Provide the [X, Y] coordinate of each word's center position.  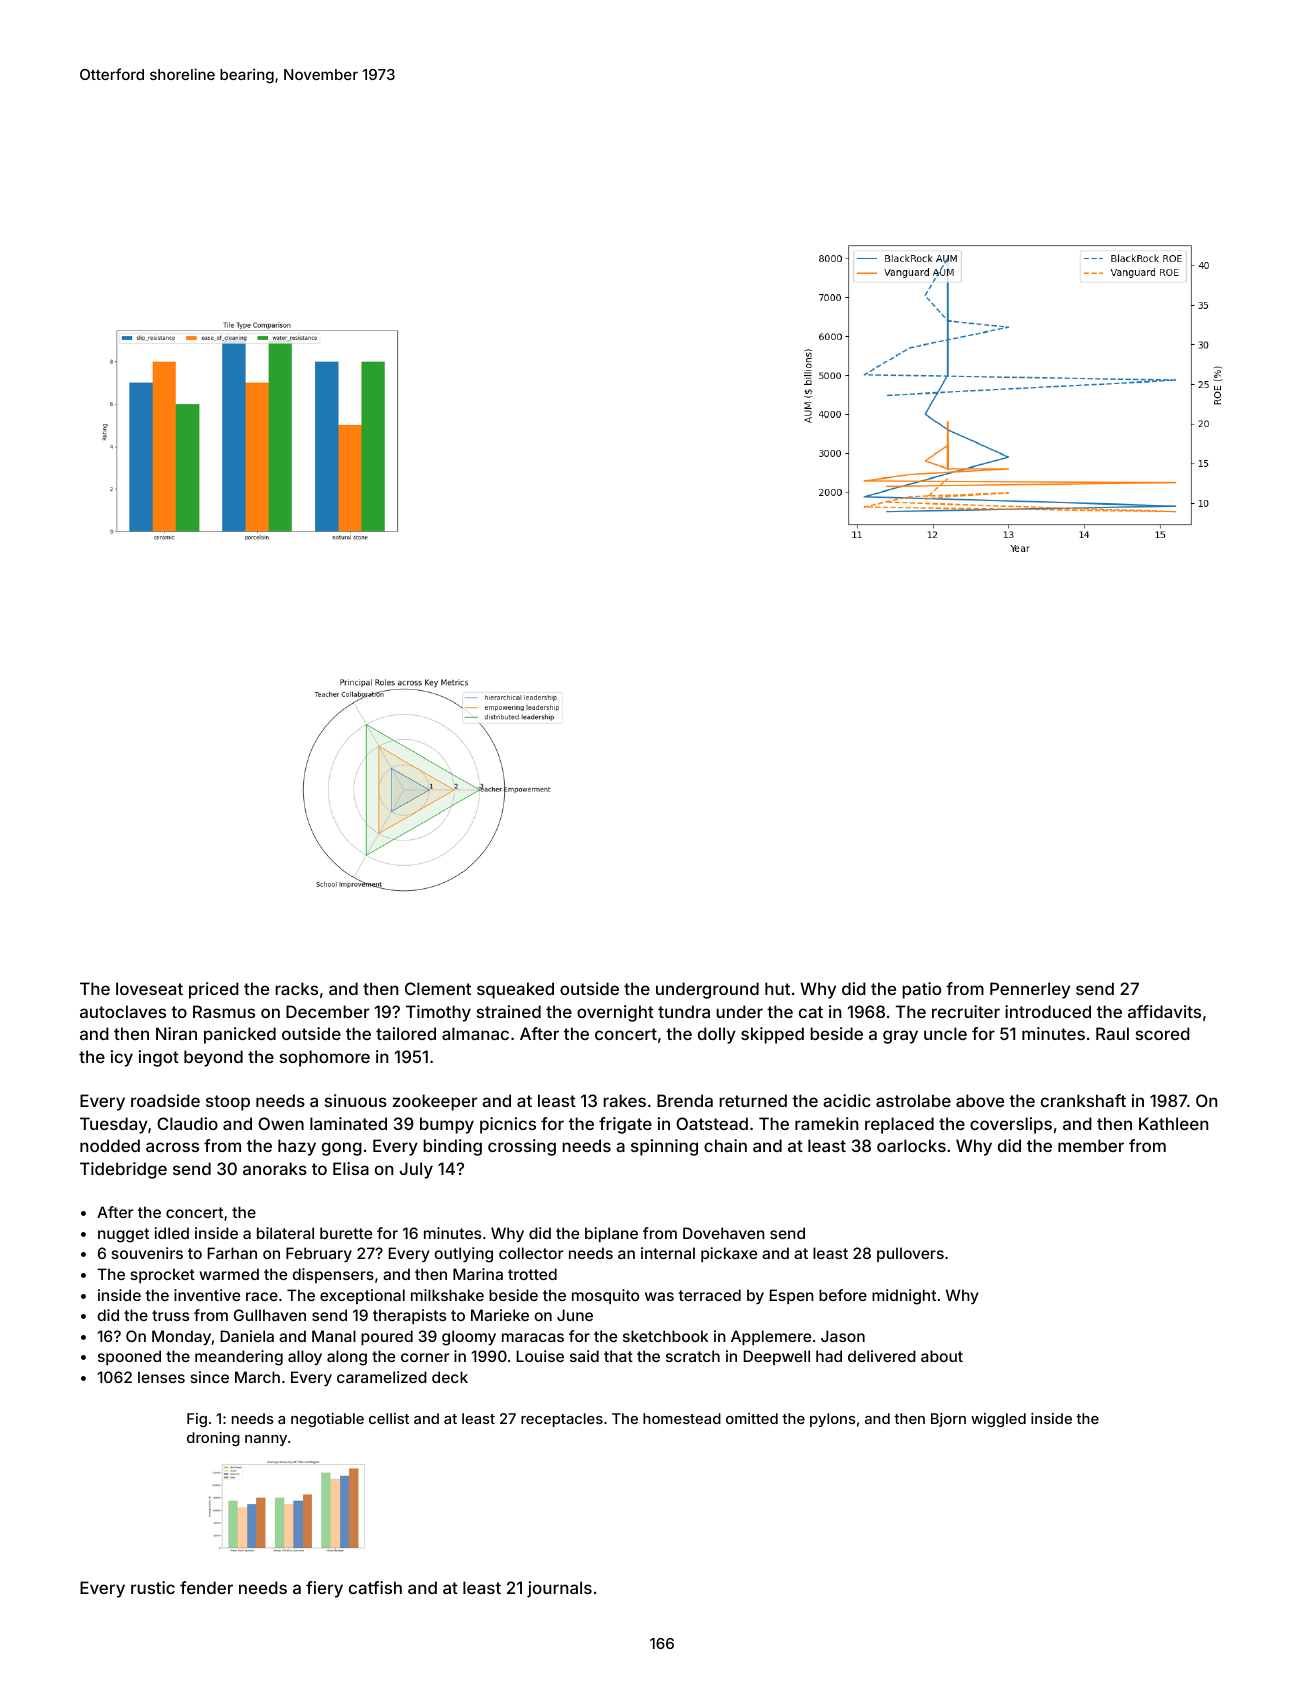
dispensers [333, 1275]
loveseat [149, 988]
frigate [625, 1125]
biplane [611, 1234]
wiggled [998, 1420]
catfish [375, 1587]
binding [452, 1147]
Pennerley [1030, 990]
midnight [904, 1297]
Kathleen [1173, 1123]
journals [559, 1589]
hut [777, 988]
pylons [833, 1420]
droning [213, 1439]
